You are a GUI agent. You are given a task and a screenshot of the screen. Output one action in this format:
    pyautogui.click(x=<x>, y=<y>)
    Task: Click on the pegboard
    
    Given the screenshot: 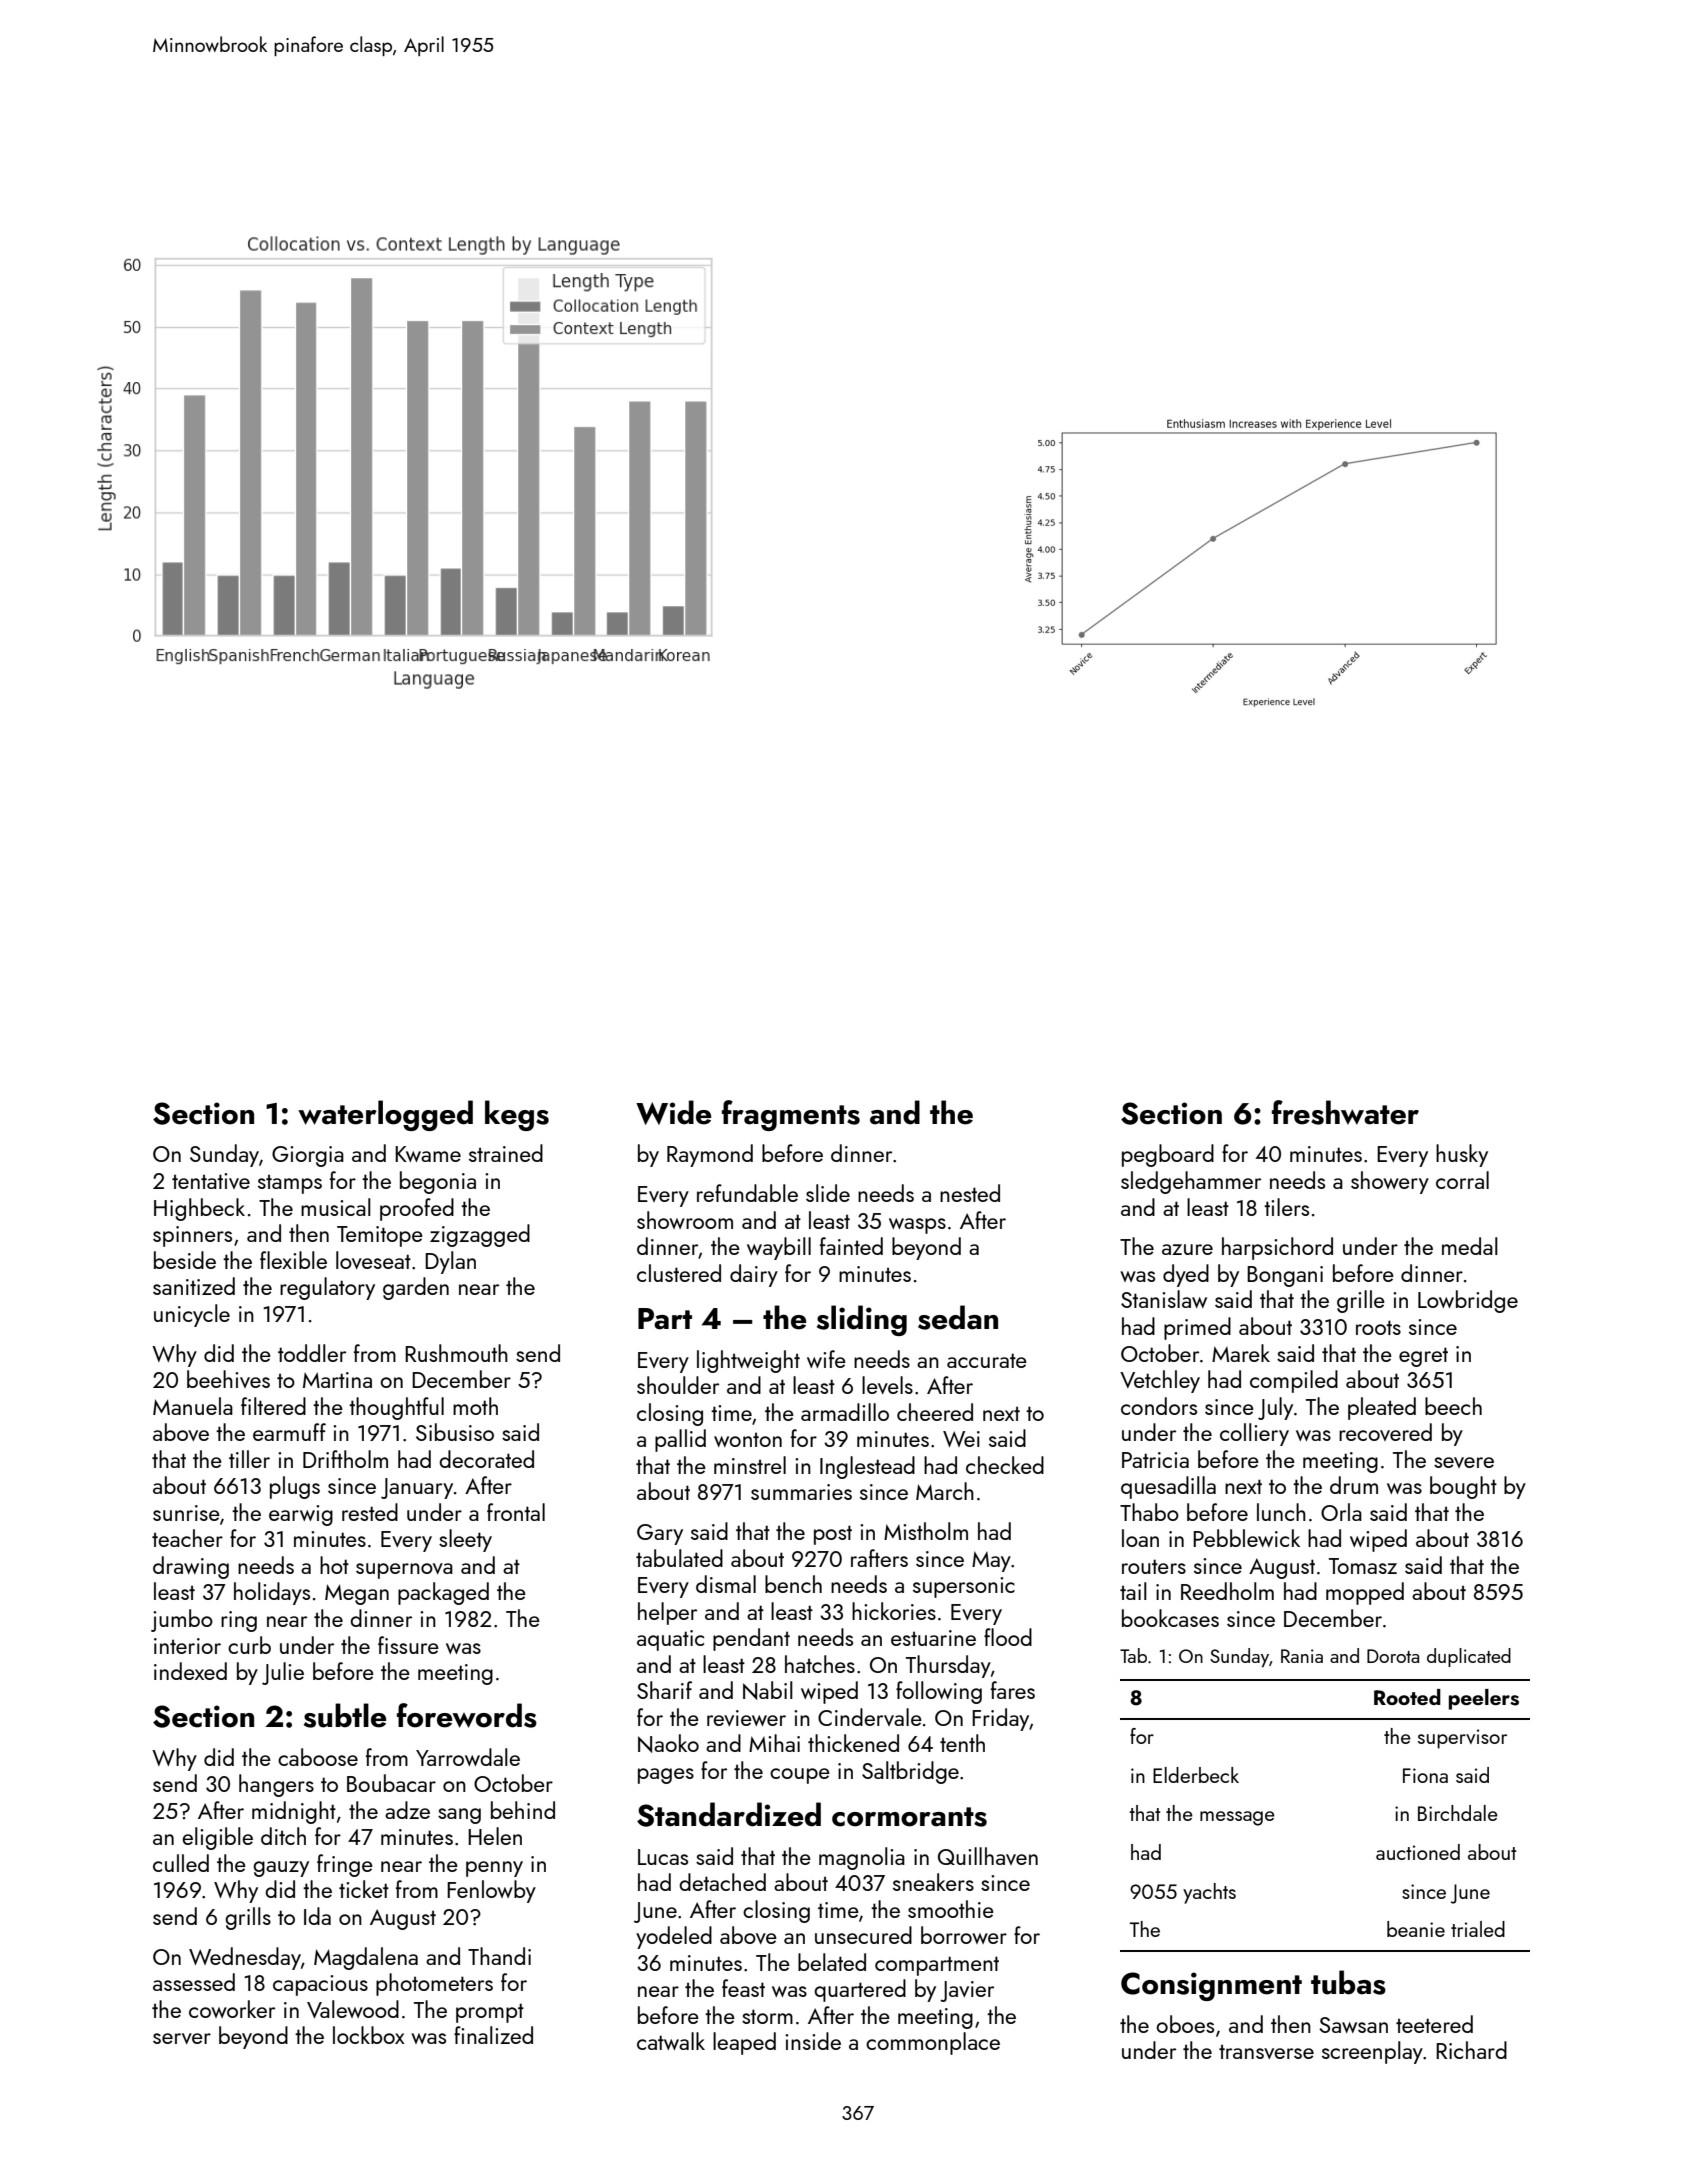 What is the action you would take?
    pyautogui.click(x=1168, y=1155)
